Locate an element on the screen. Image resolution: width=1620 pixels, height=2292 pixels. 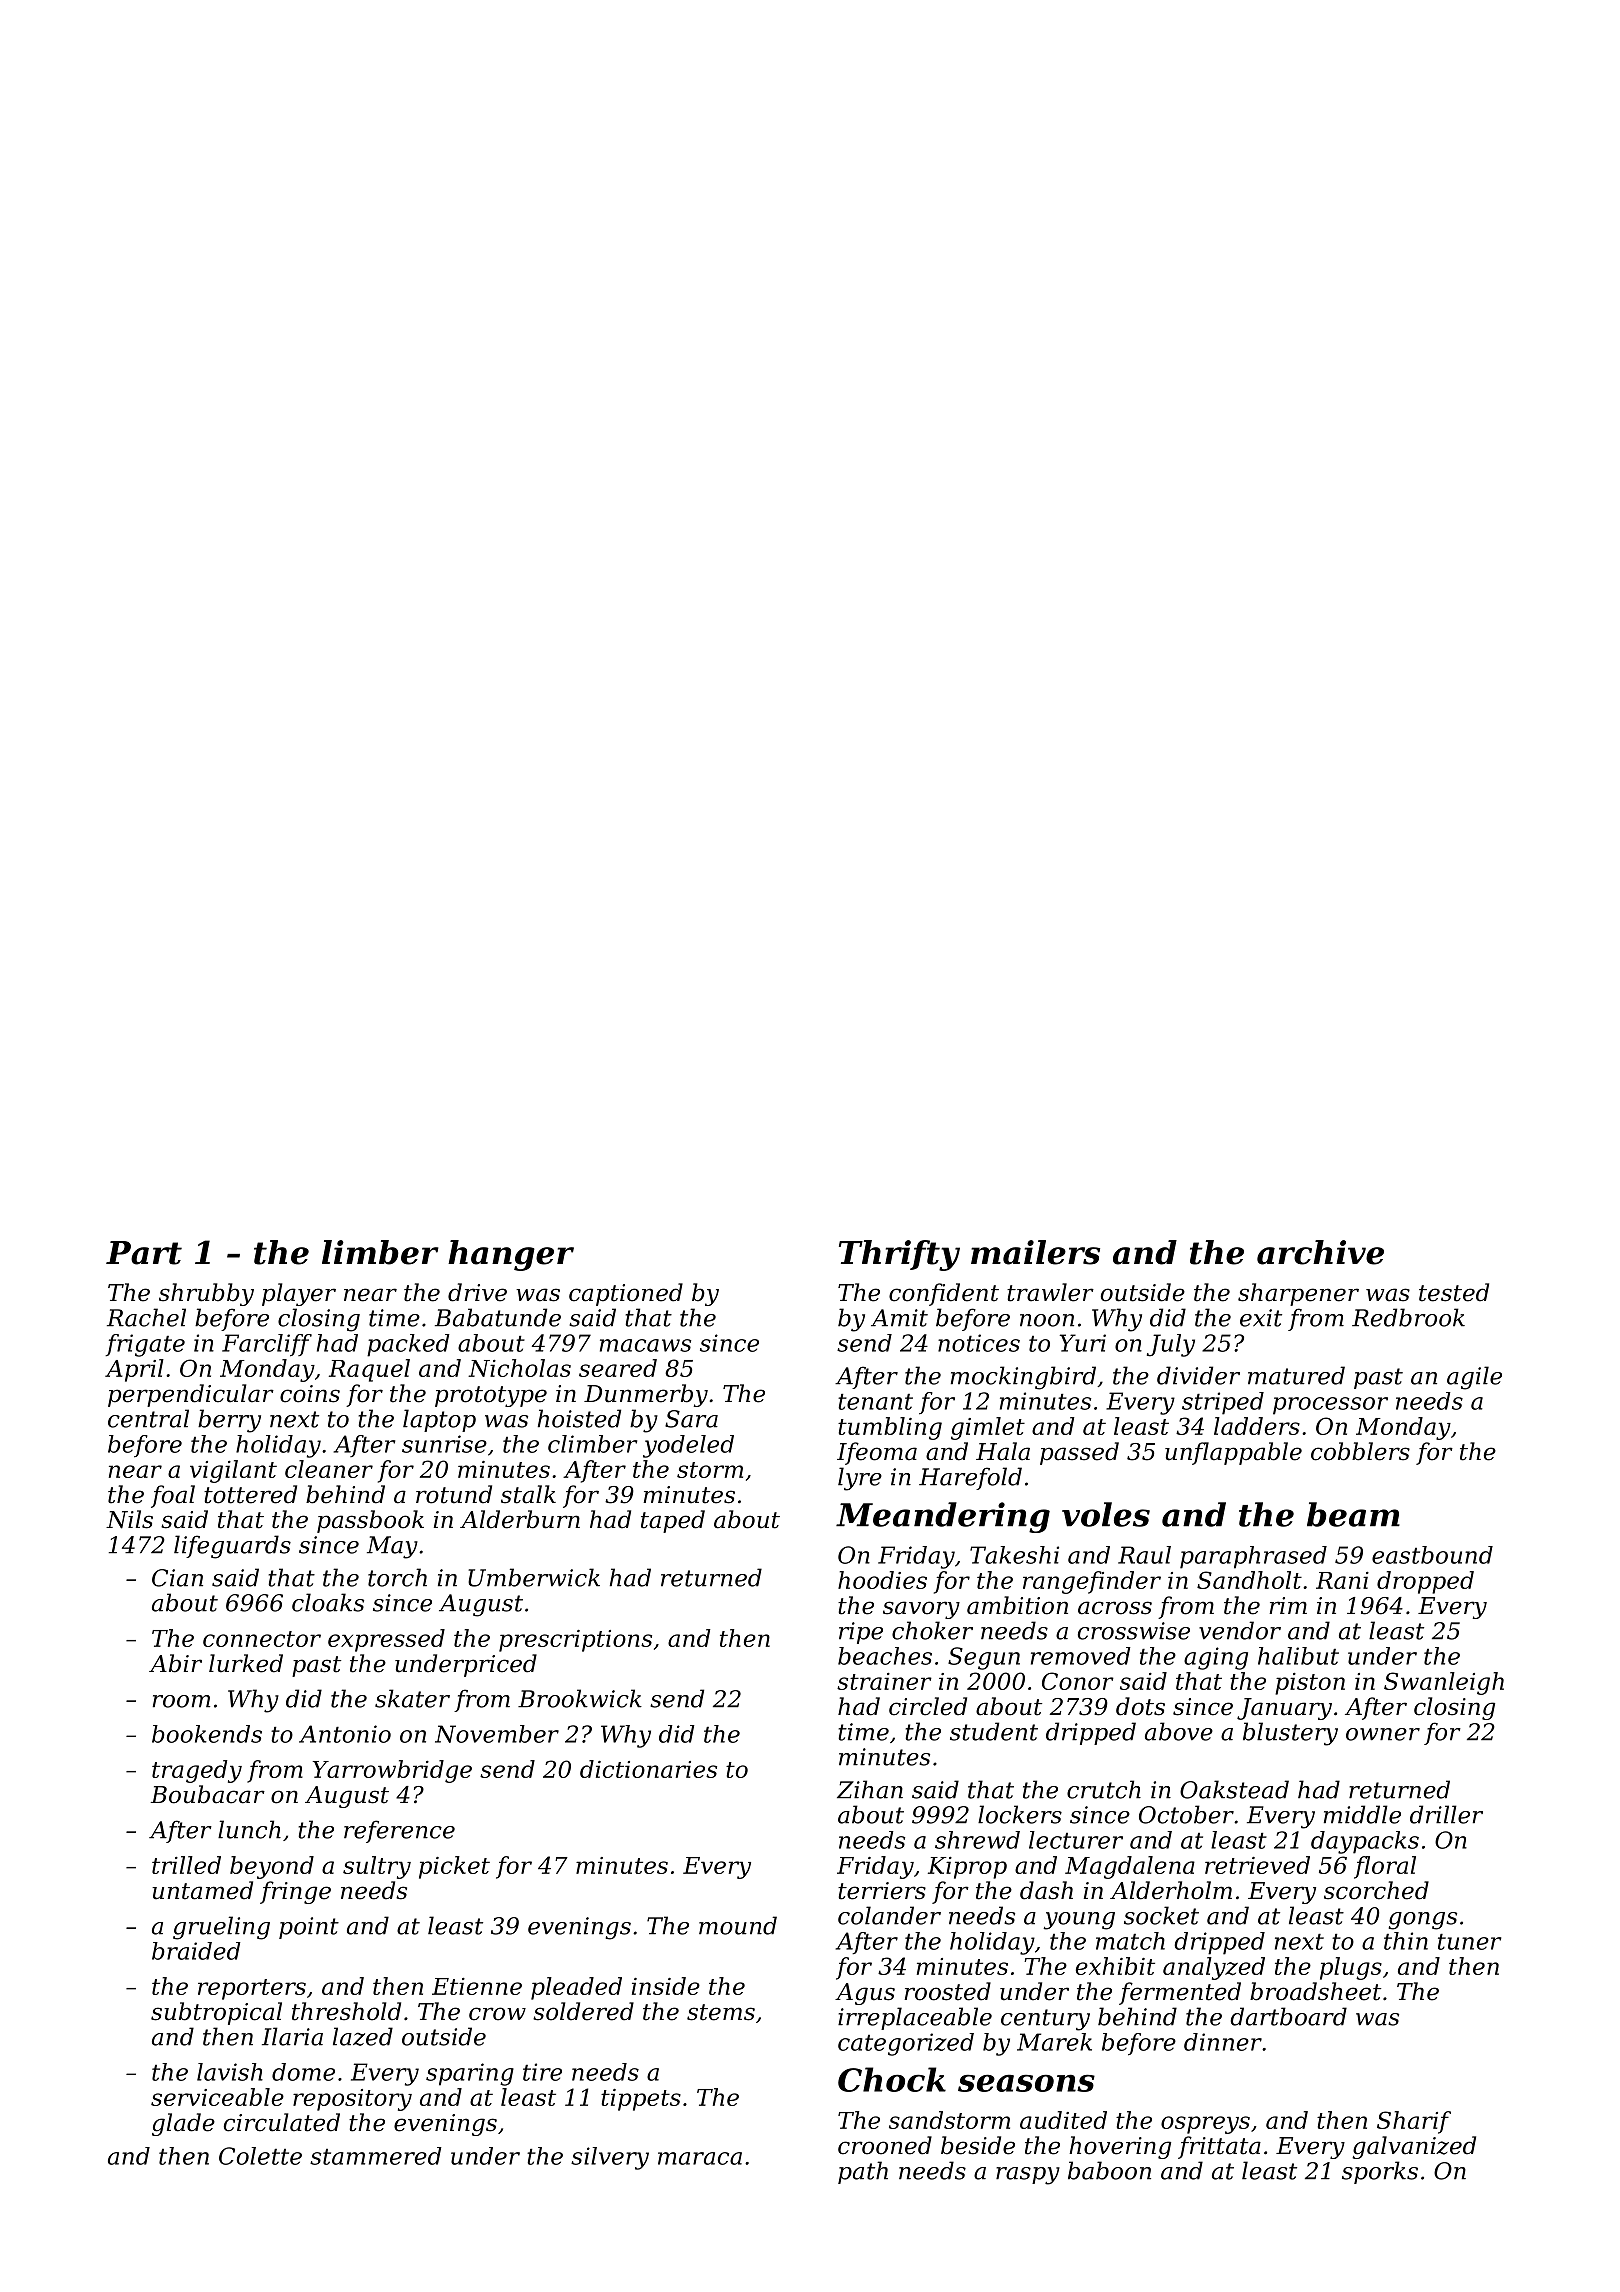
Colette is located at coordinates (260, 2156).
